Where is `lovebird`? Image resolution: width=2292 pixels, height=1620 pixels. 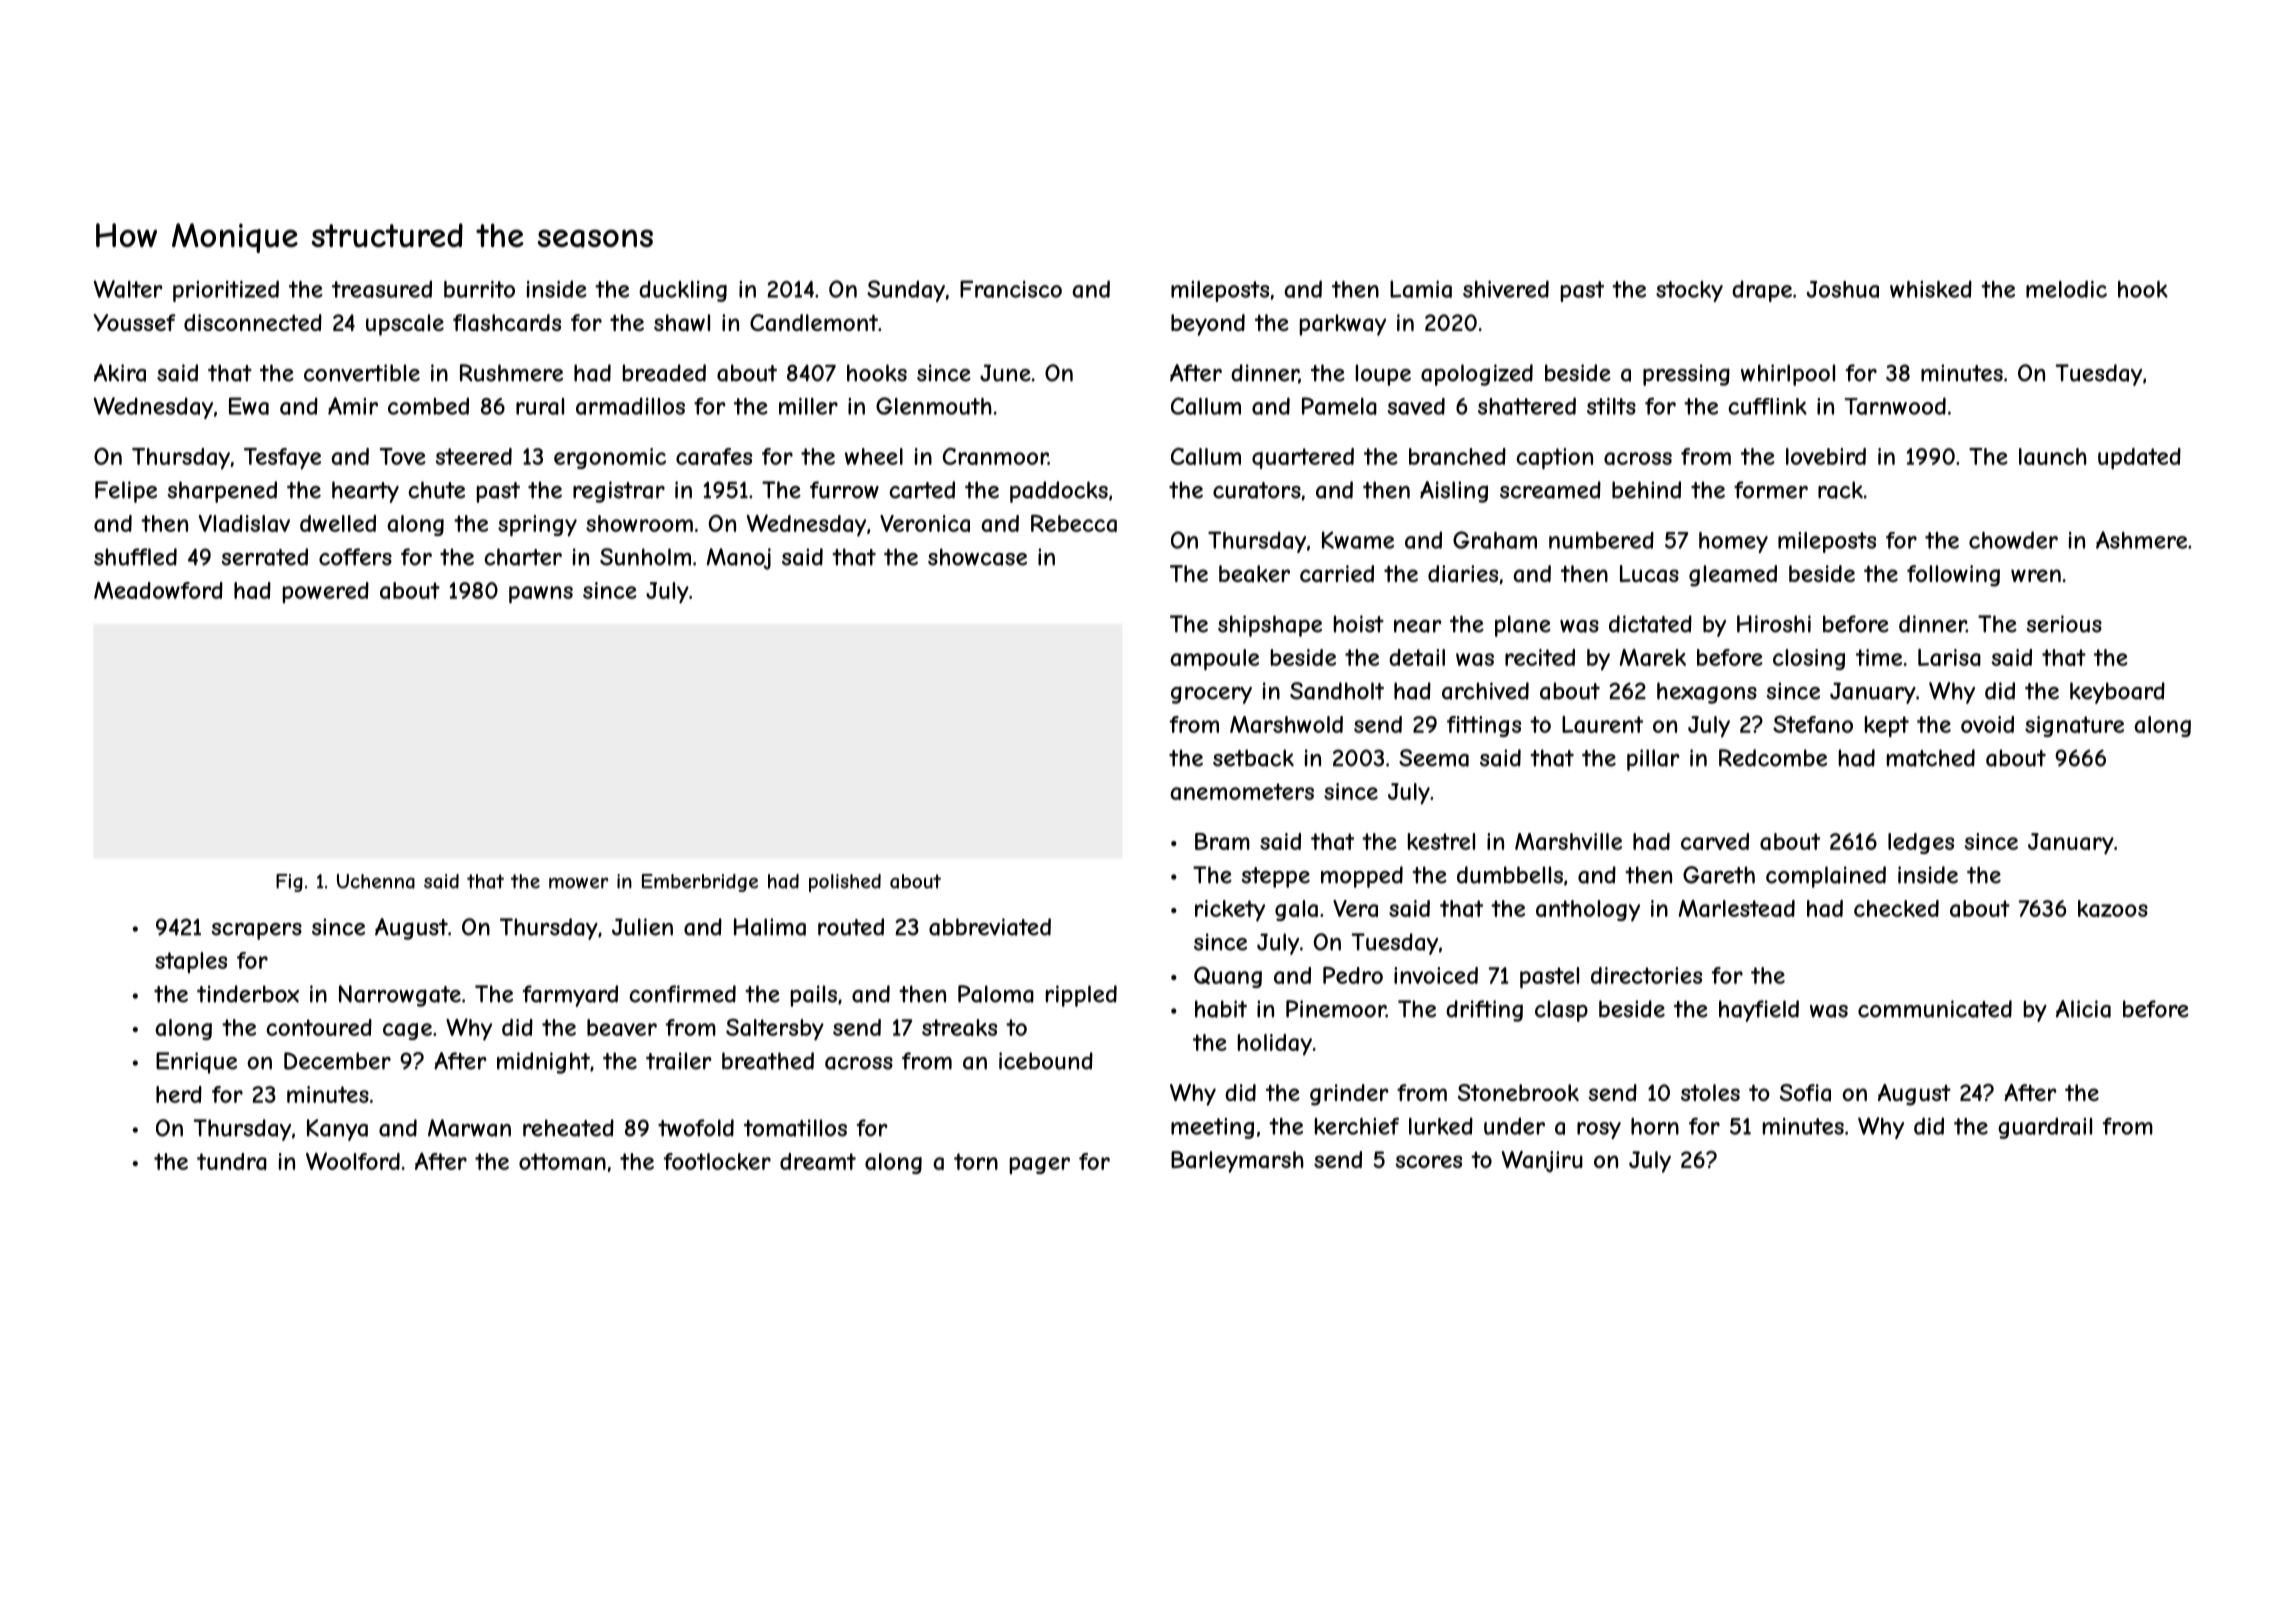
lovebird is located at coordinates (1826, 456).
